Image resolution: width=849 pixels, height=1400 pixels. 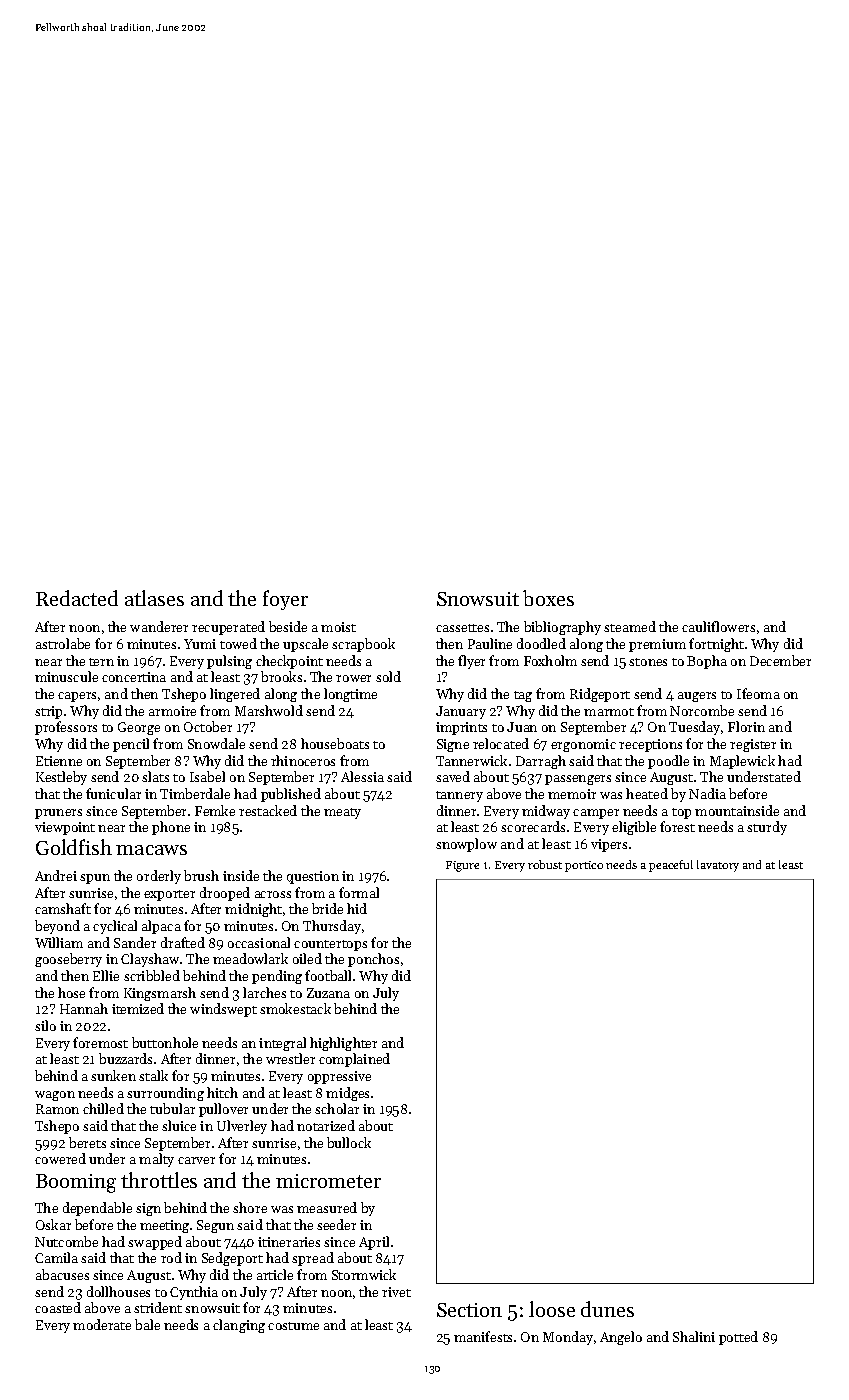 What do you see at coordinates (337, 1108) in the screenshot?
I see `scholar` at bounding box center [337, 1108].
